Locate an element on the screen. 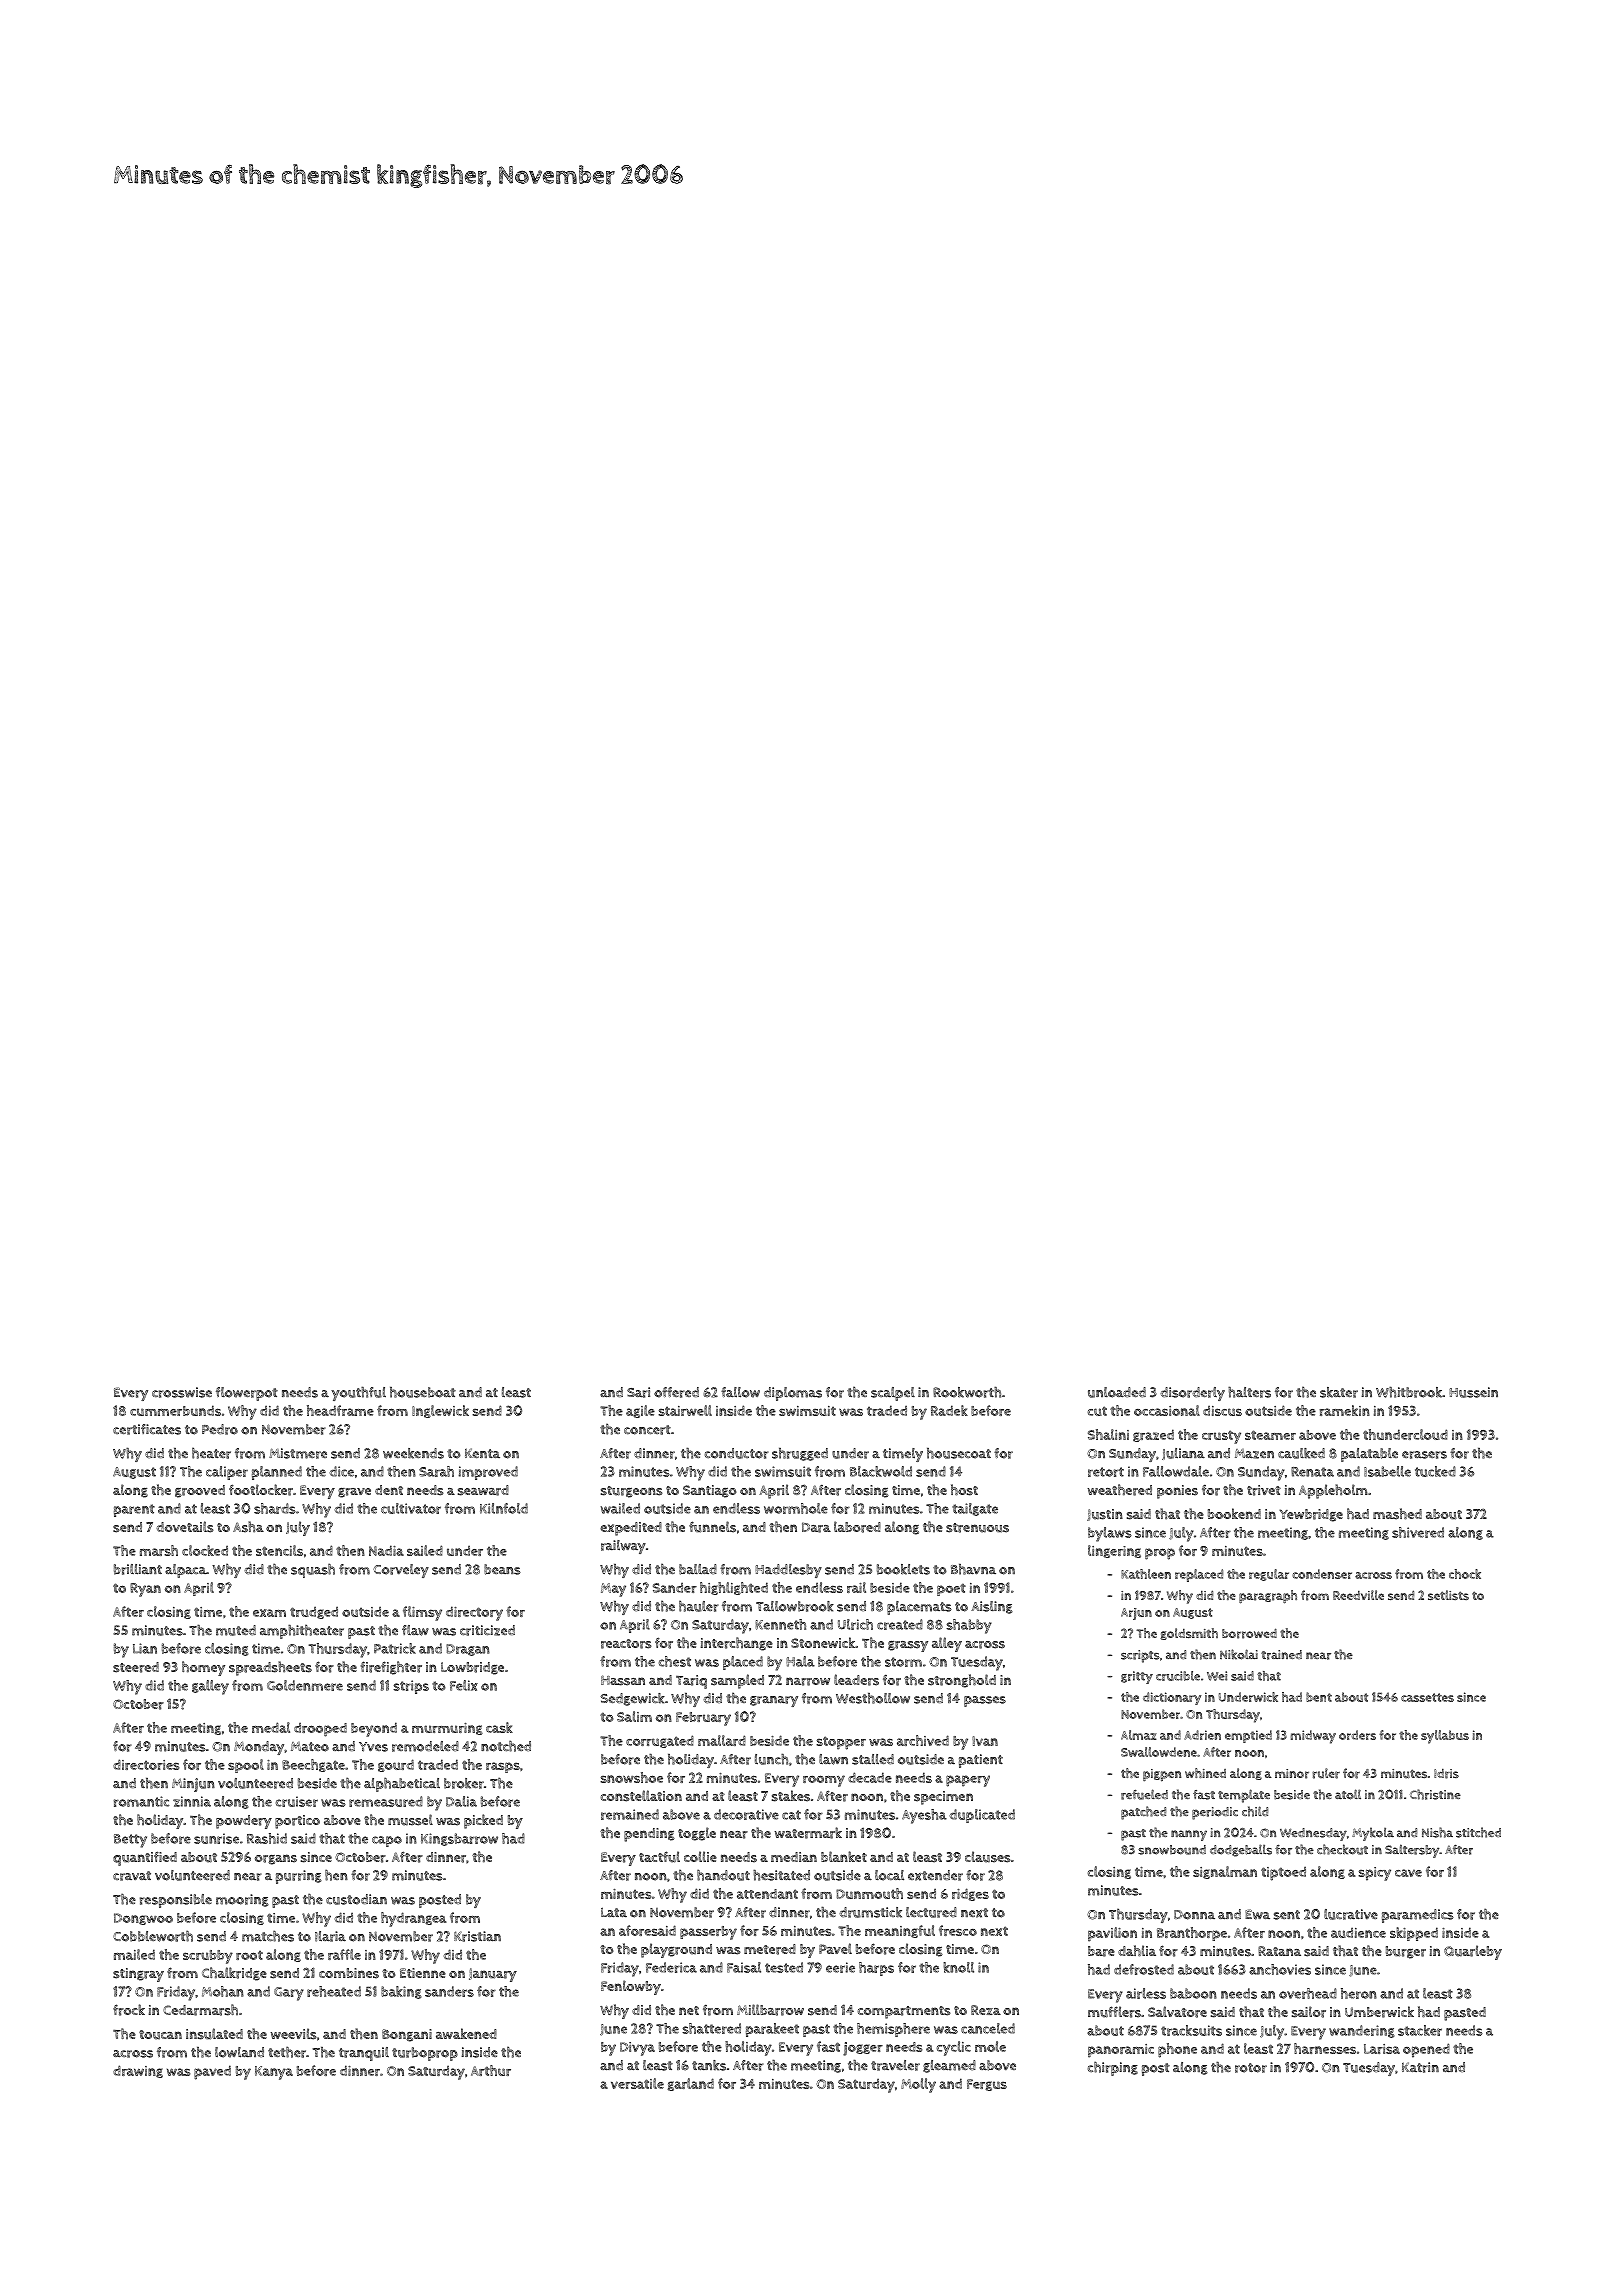 The height and width of the screenshot is (2292, 1620). mallard is located at coordinates (722, 1740).
